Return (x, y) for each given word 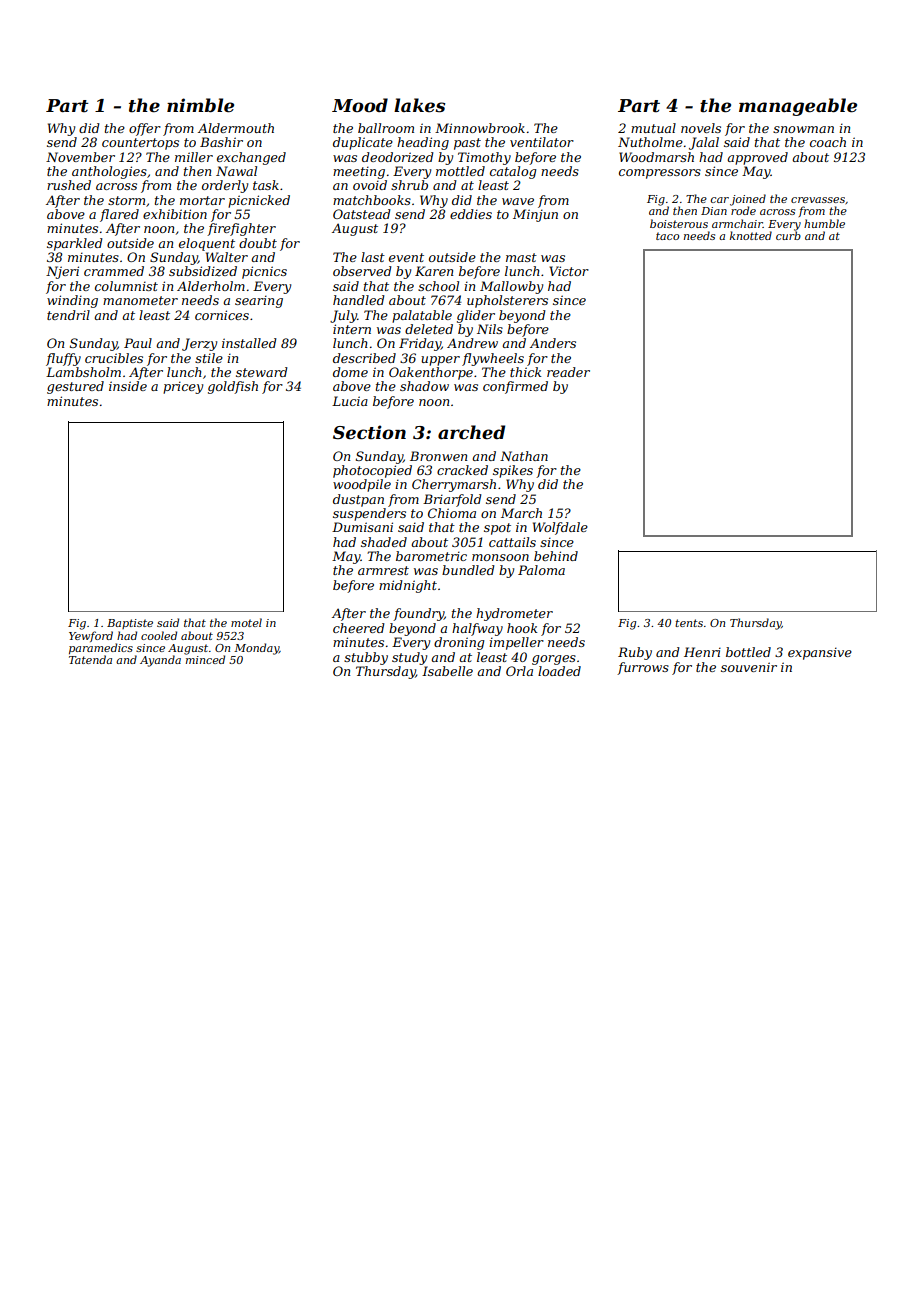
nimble (200, 105)
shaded (384, 542)
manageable (798, 107)
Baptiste (130, 624)
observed (362, 271)
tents (689, 623)
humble (824, 223)
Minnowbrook (480, 128)
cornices (222, 315)
